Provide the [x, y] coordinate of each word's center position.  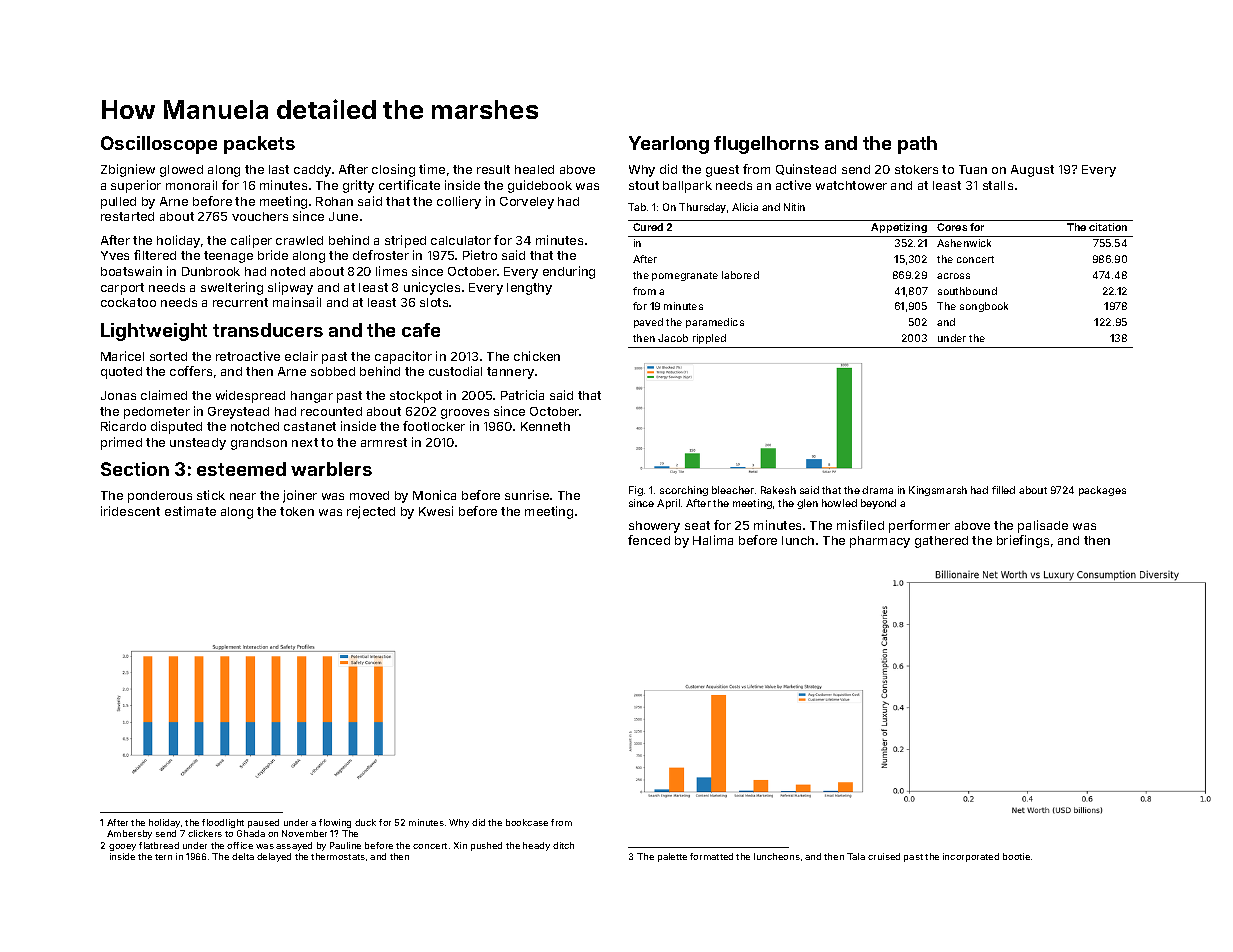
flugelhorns [766, 145]
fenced [649, 540]
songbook [984, 307]
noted [288, 271]
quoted [121, 373]
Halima [713, 540]
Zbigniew [128, 170]
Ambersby [129, 834]
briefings [1023, 541]
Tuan [973, 169]
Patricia [522, 395]
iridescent [130, 511]
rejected [371, 512]
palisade [1043, 526]
